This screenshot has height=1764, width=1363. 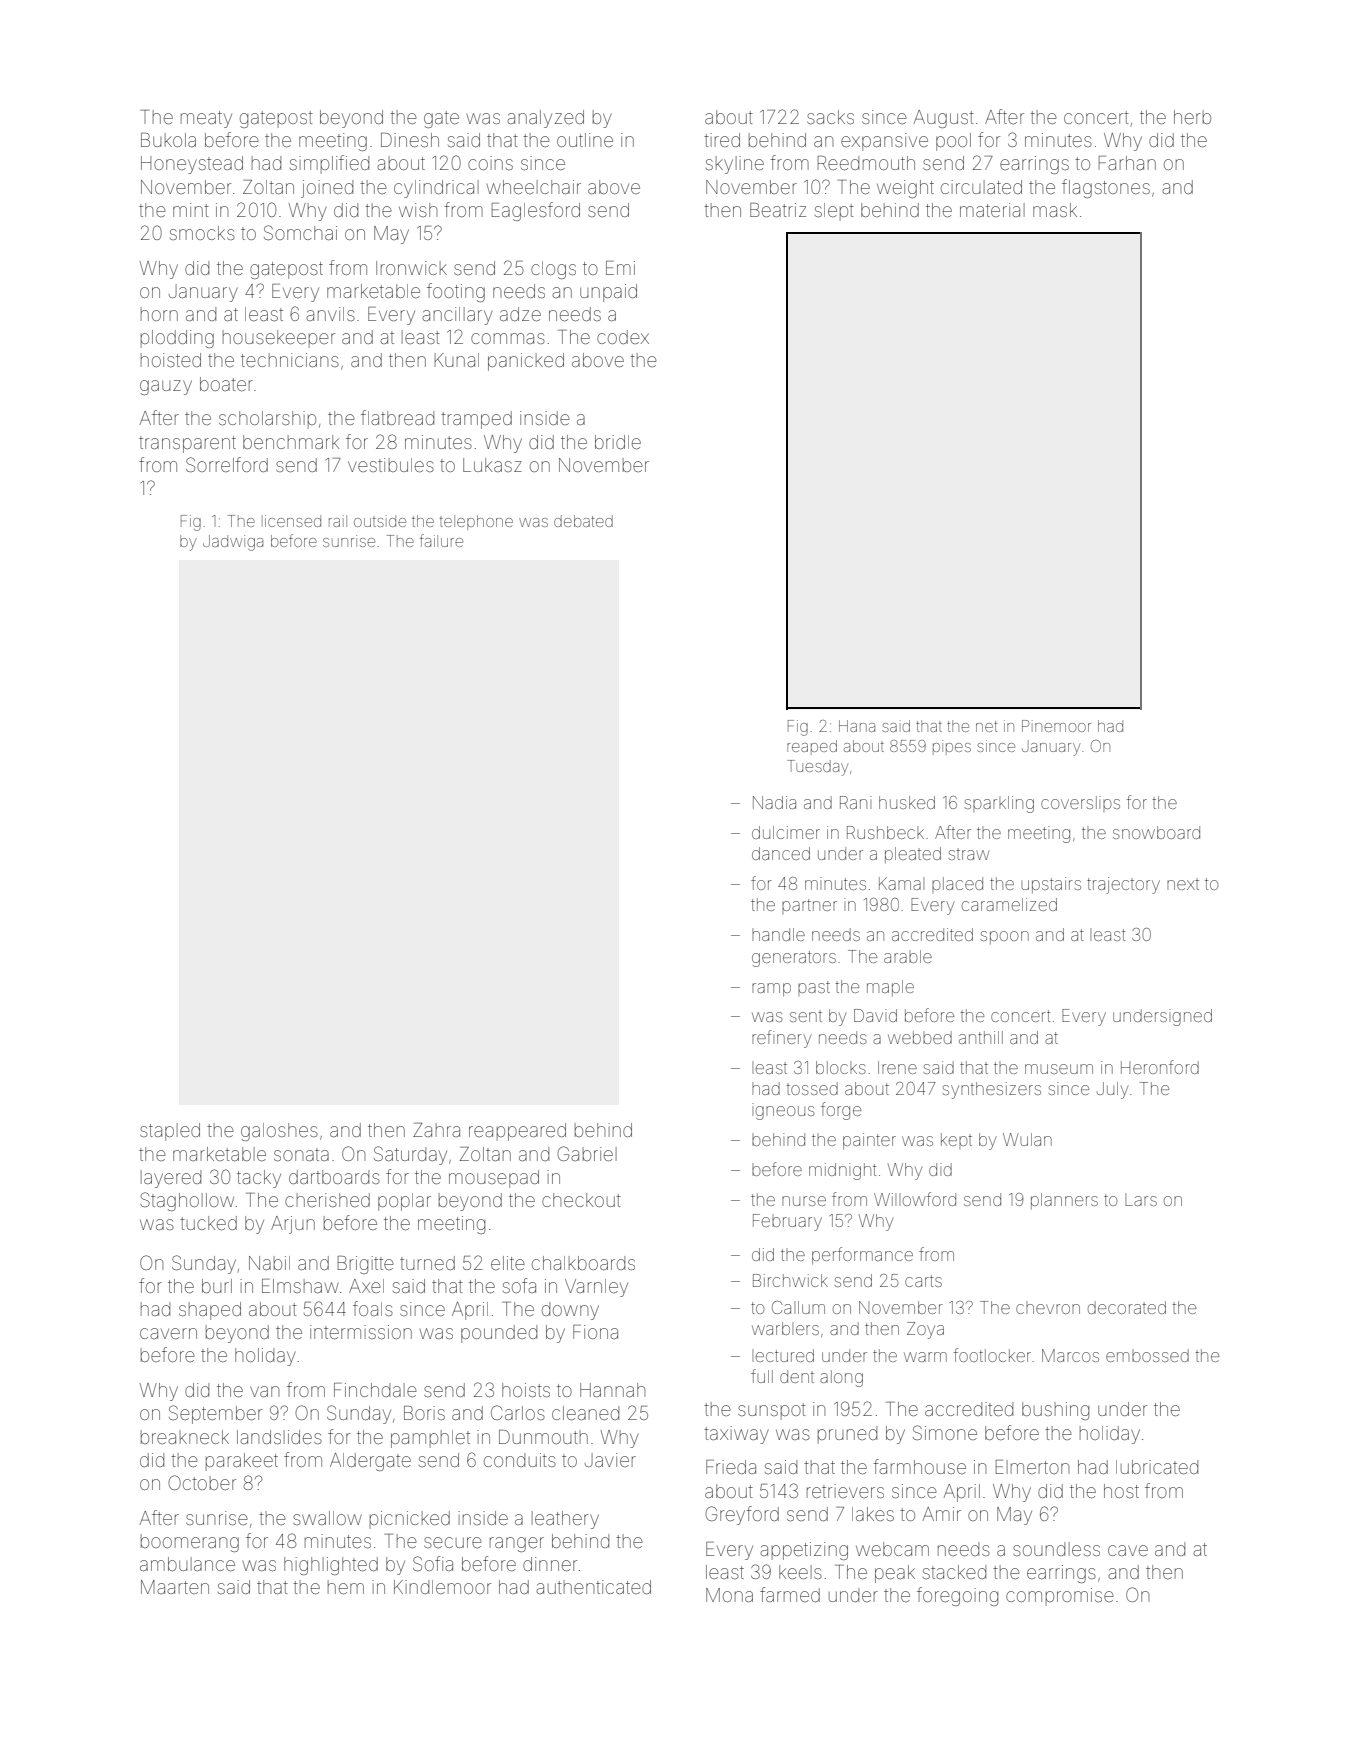 I want to click on wish, so click(x=418, y=210).
